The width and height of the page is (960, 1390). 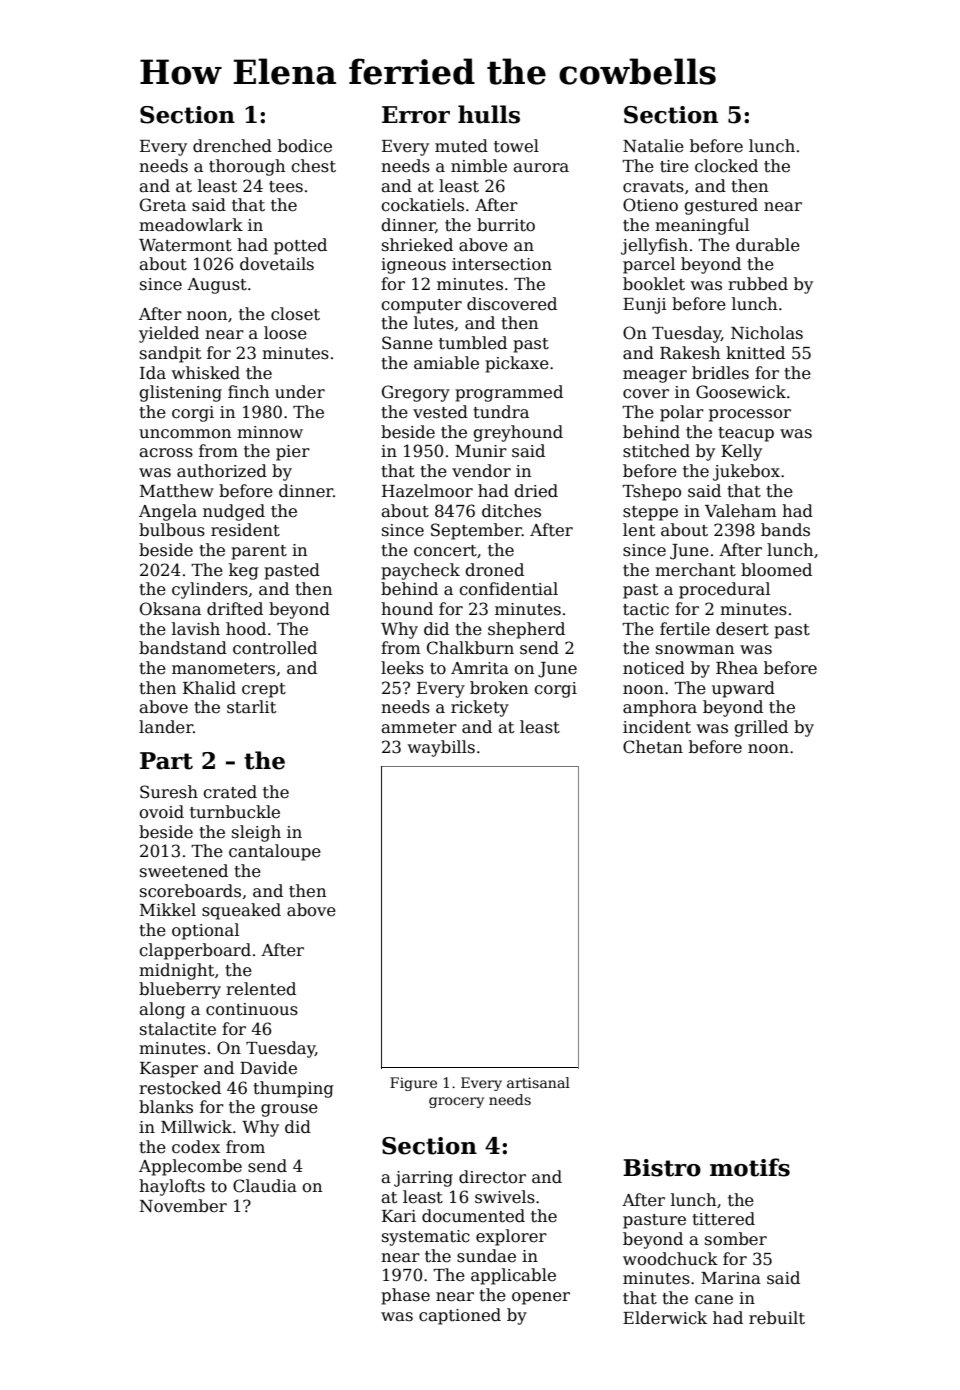 I want to click on captioned, so click(x=460, y=1316).
